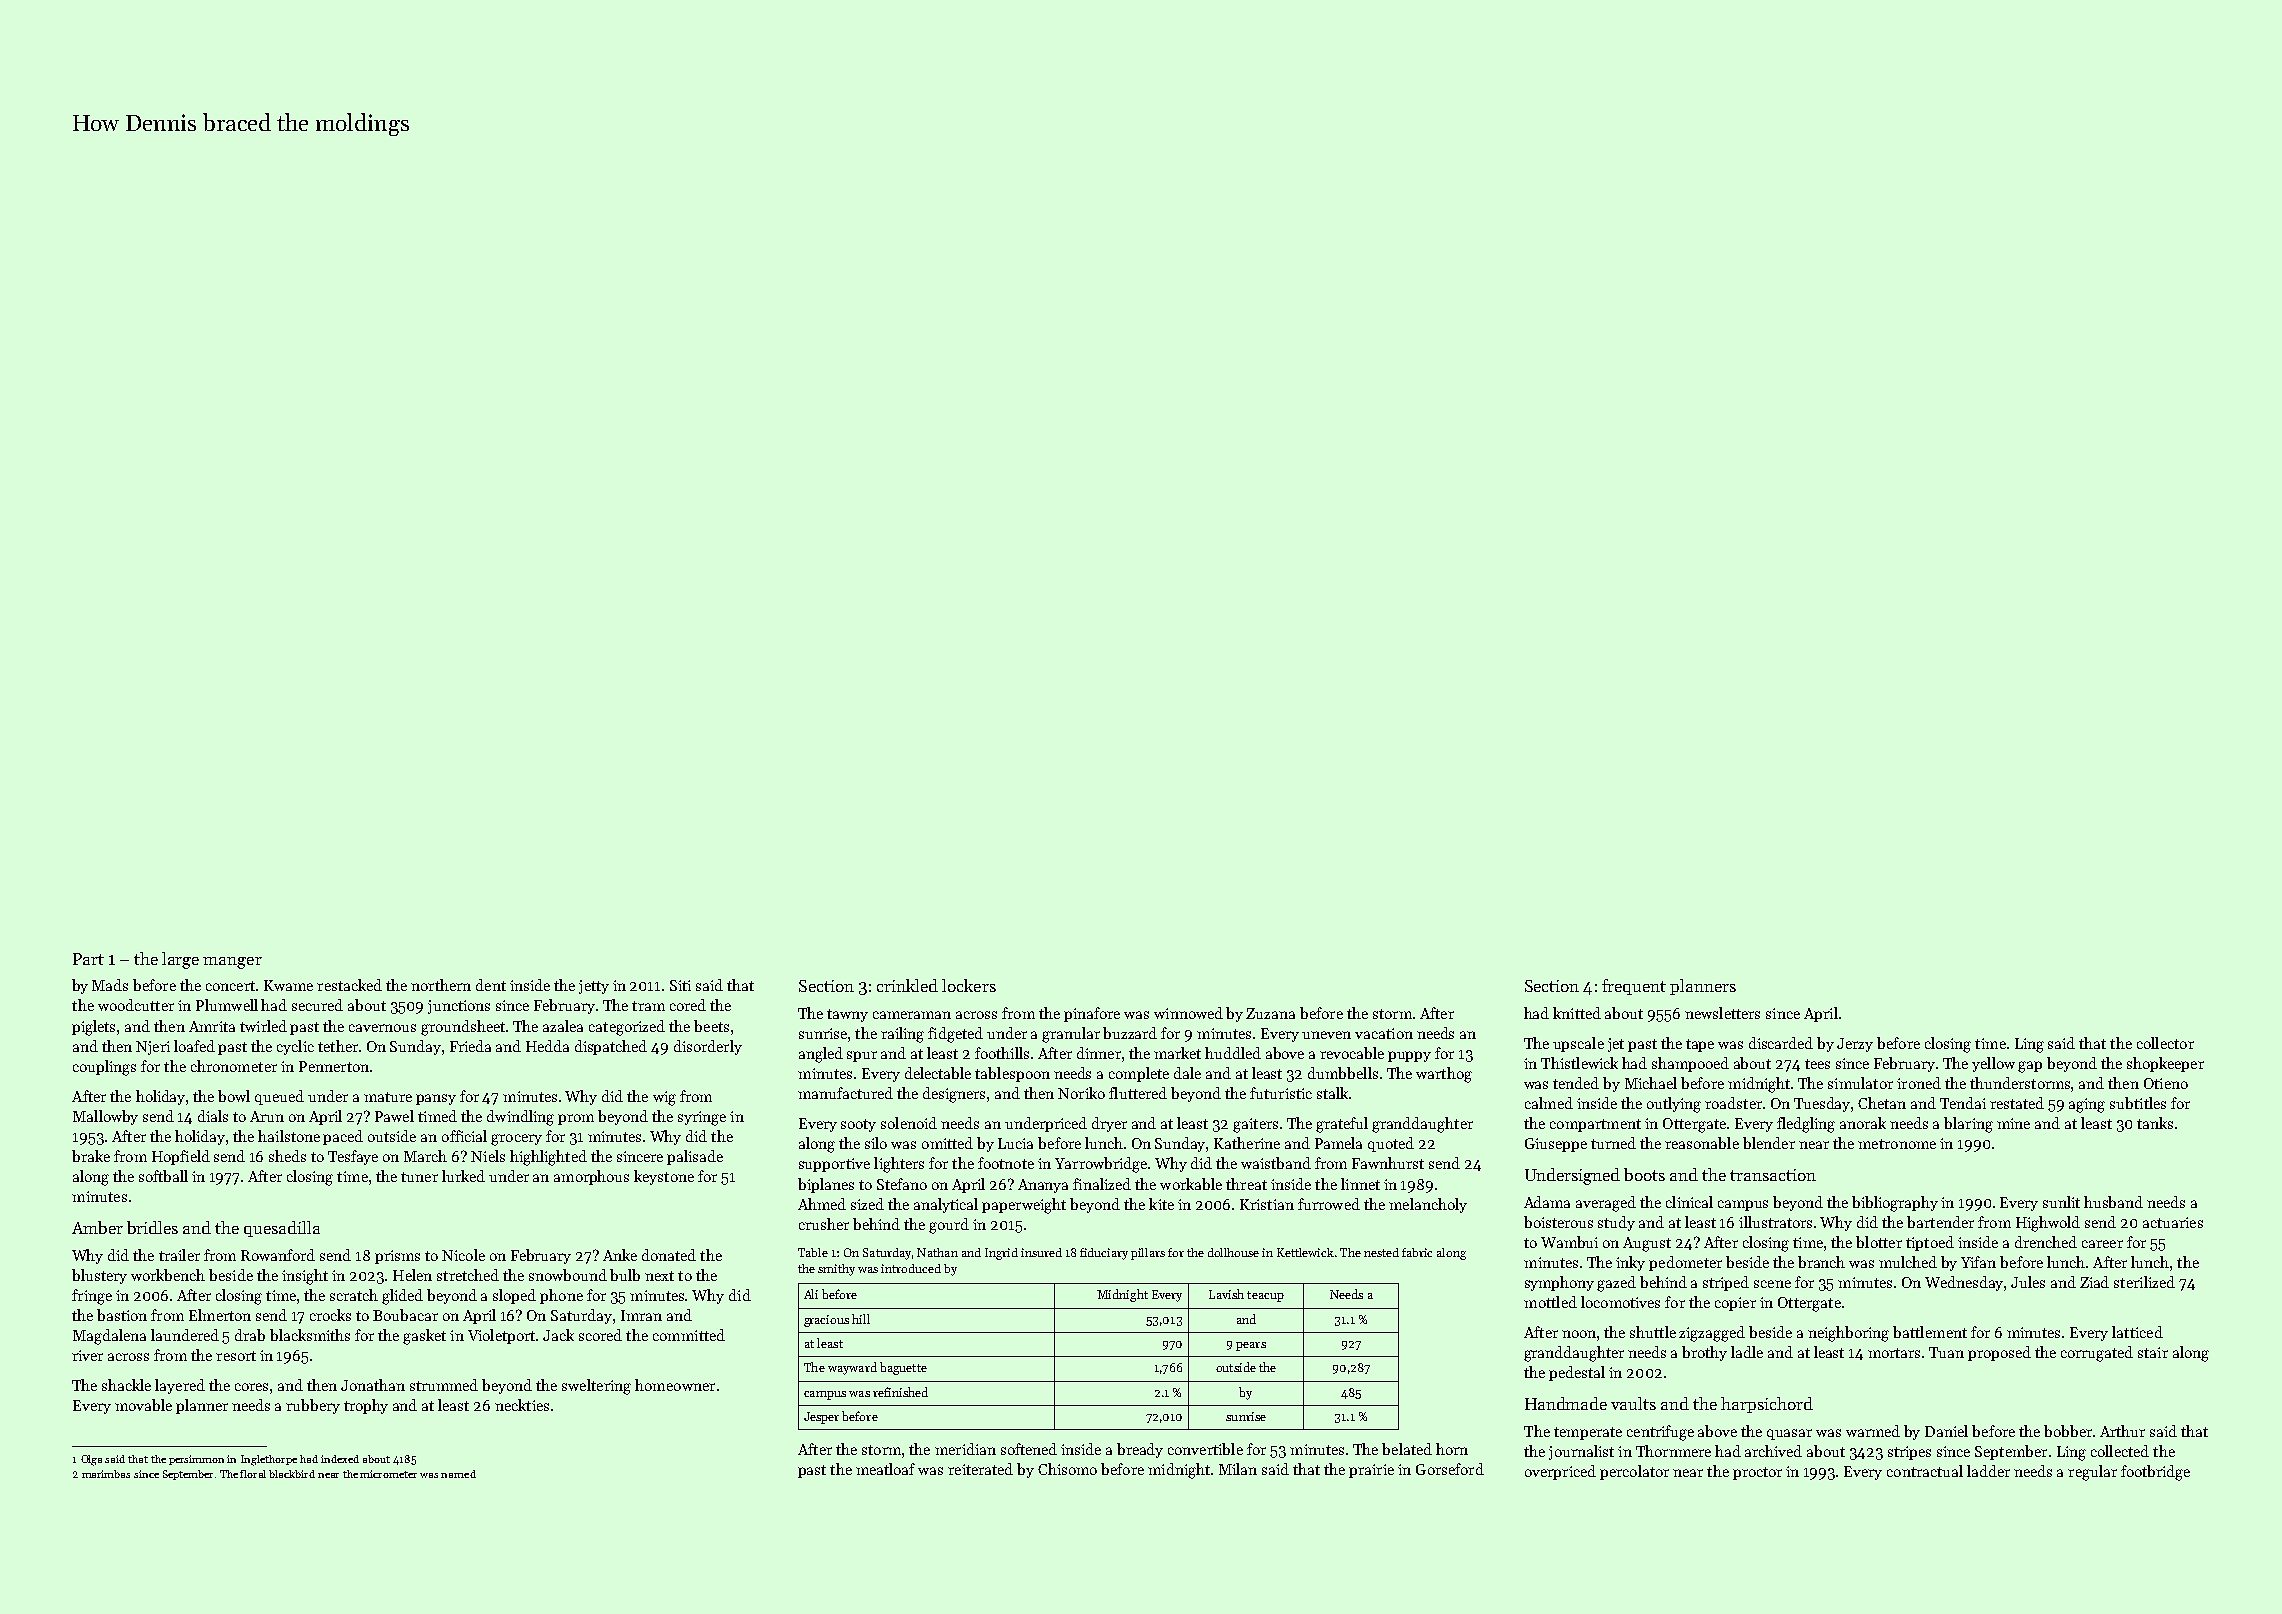  I want to click on Siti, so click(680, 985).
